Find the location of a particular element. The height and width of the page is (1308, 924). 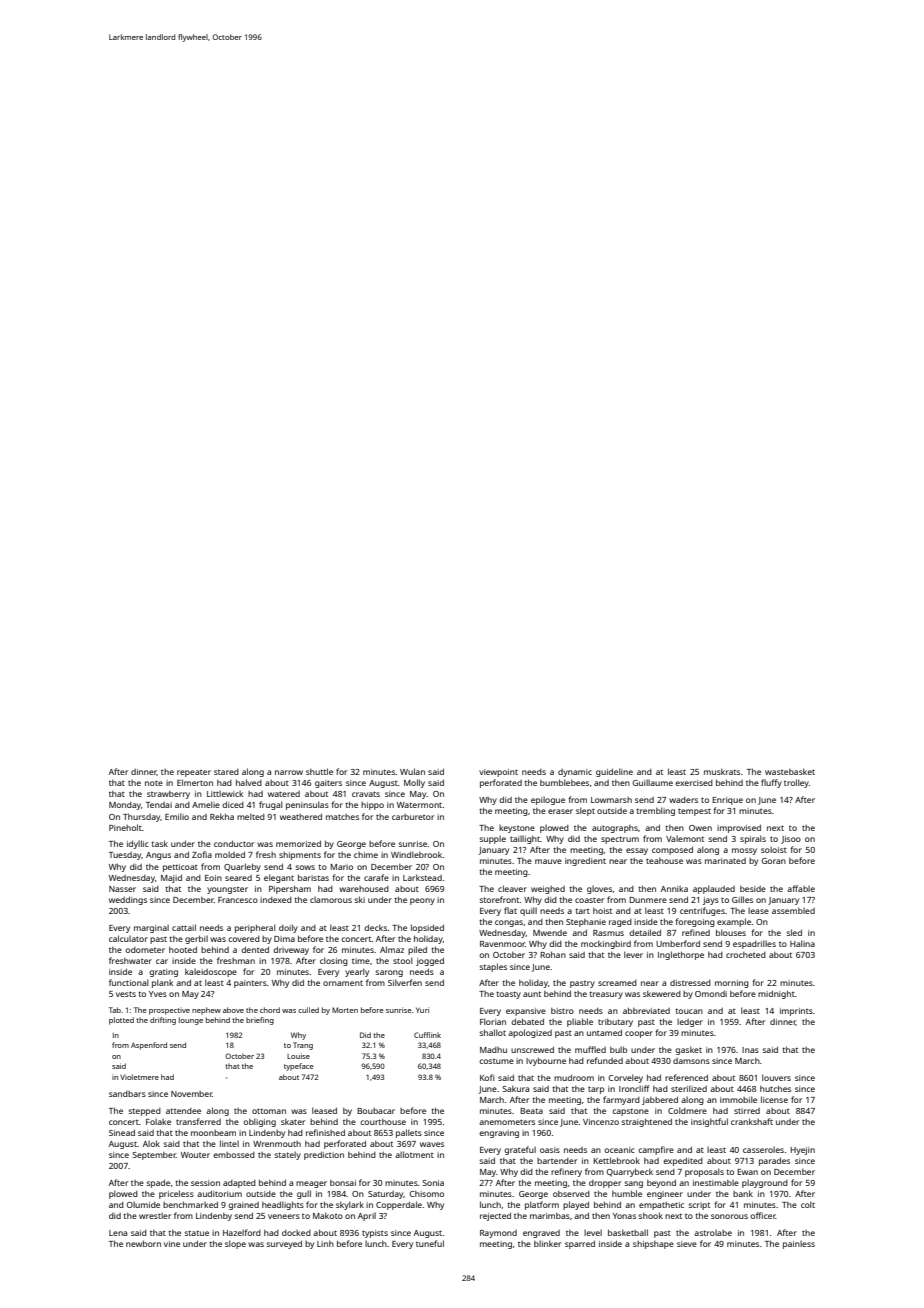

shipshape is located at coordinates (653, 1245).
